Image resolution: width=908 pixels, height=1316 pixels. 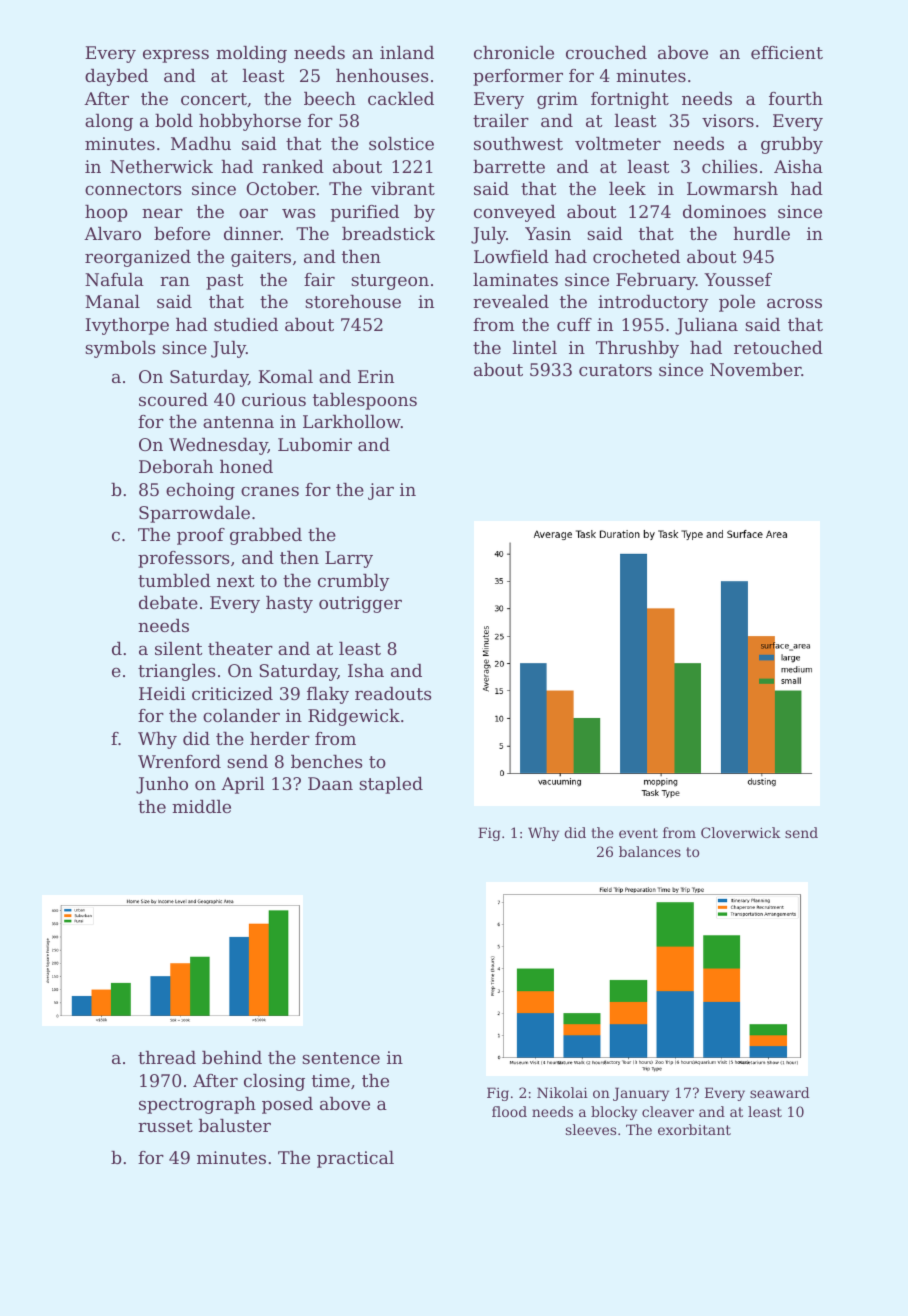 What do you see at coordinates (165, 1126) in the image?
I see `russet` at bounding box center [165, 1126].
